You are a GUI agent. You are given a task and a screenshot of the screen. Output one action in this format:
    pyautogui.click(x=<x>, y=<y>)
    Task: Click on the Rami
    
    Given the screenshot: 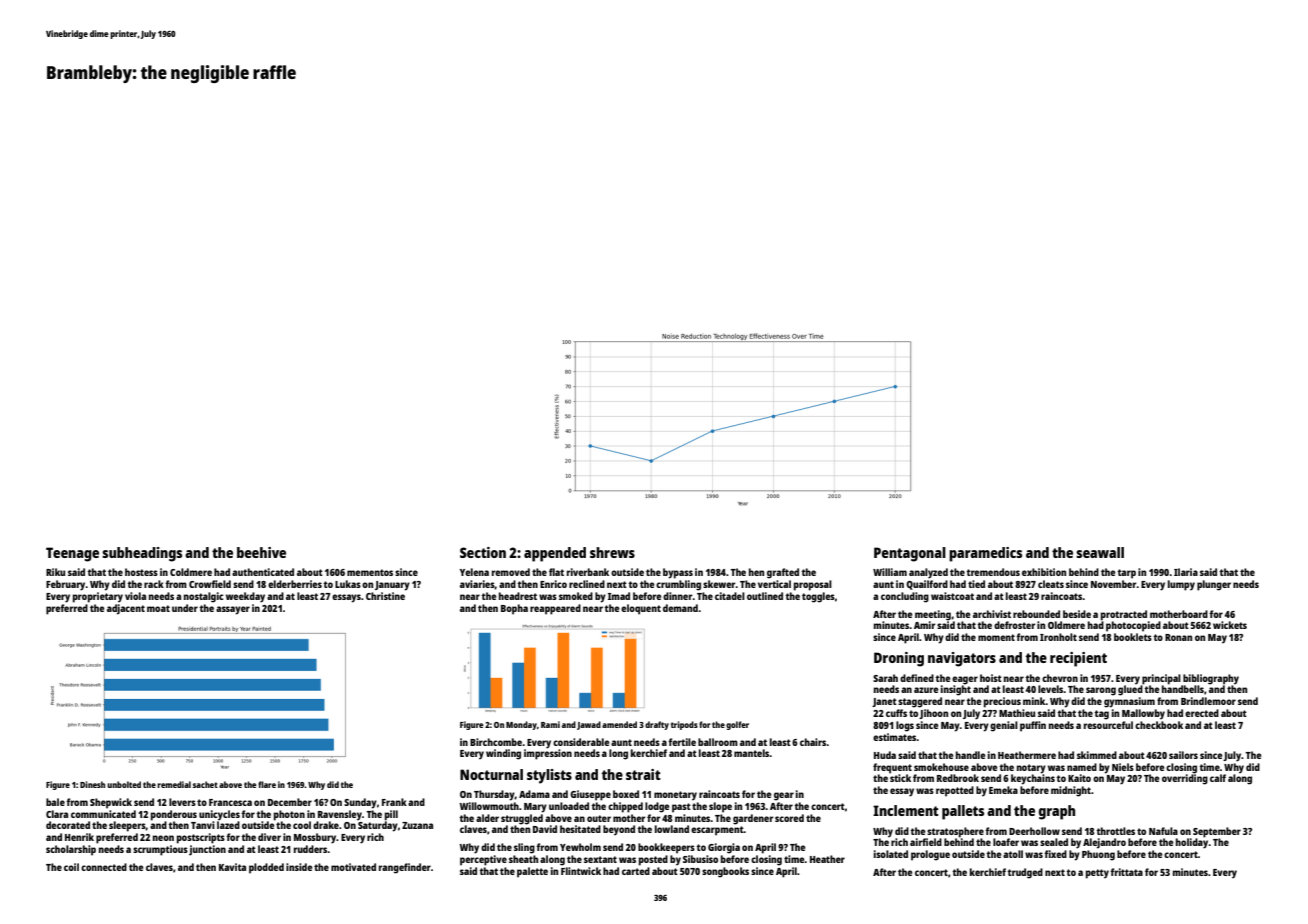 What is the action you would take?
    pyautogui.click(x=550, y=724)
